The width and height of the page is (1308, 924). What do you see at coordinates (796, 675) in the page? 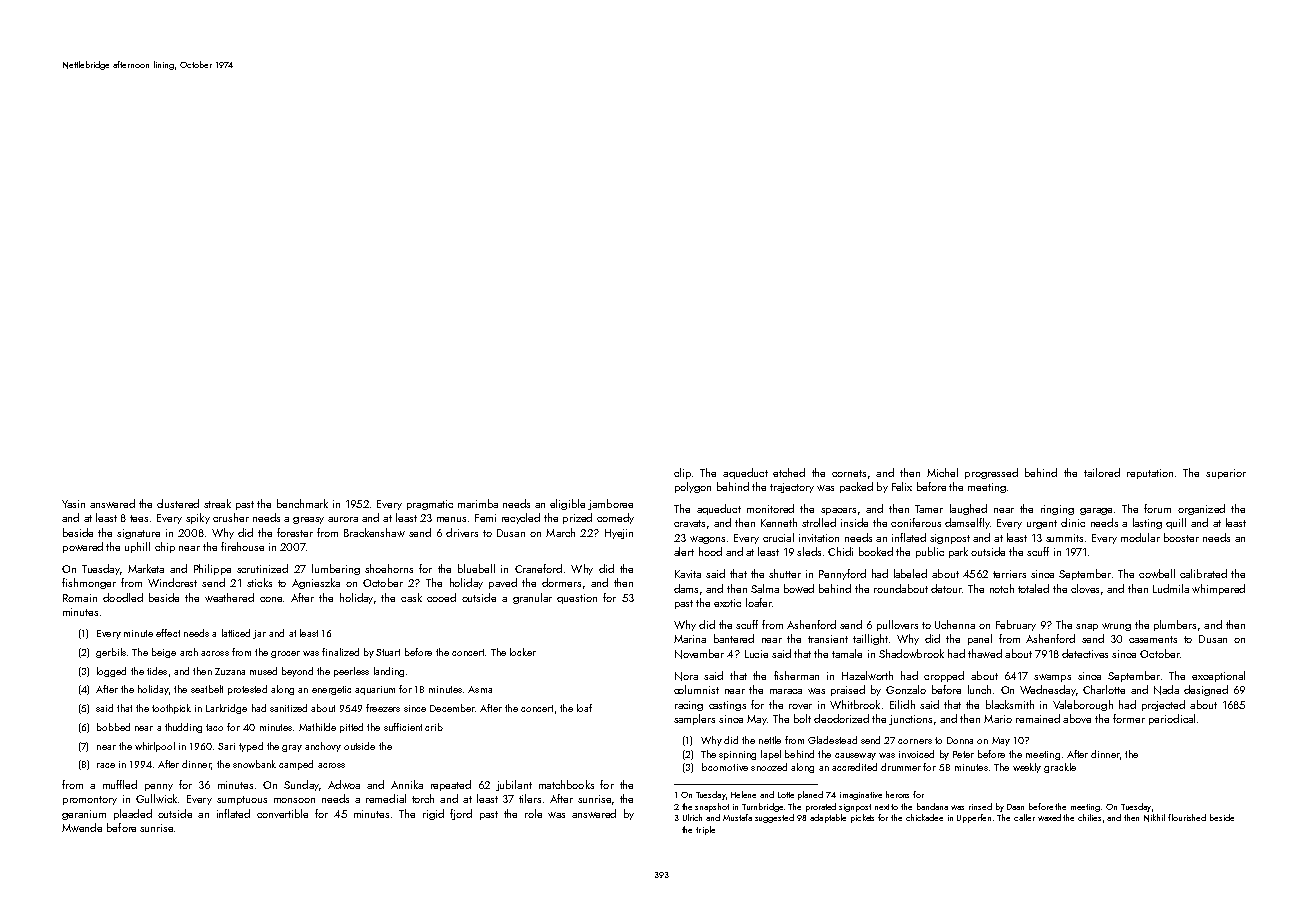
I see `fisherman` at bounding box center [796, 675].
